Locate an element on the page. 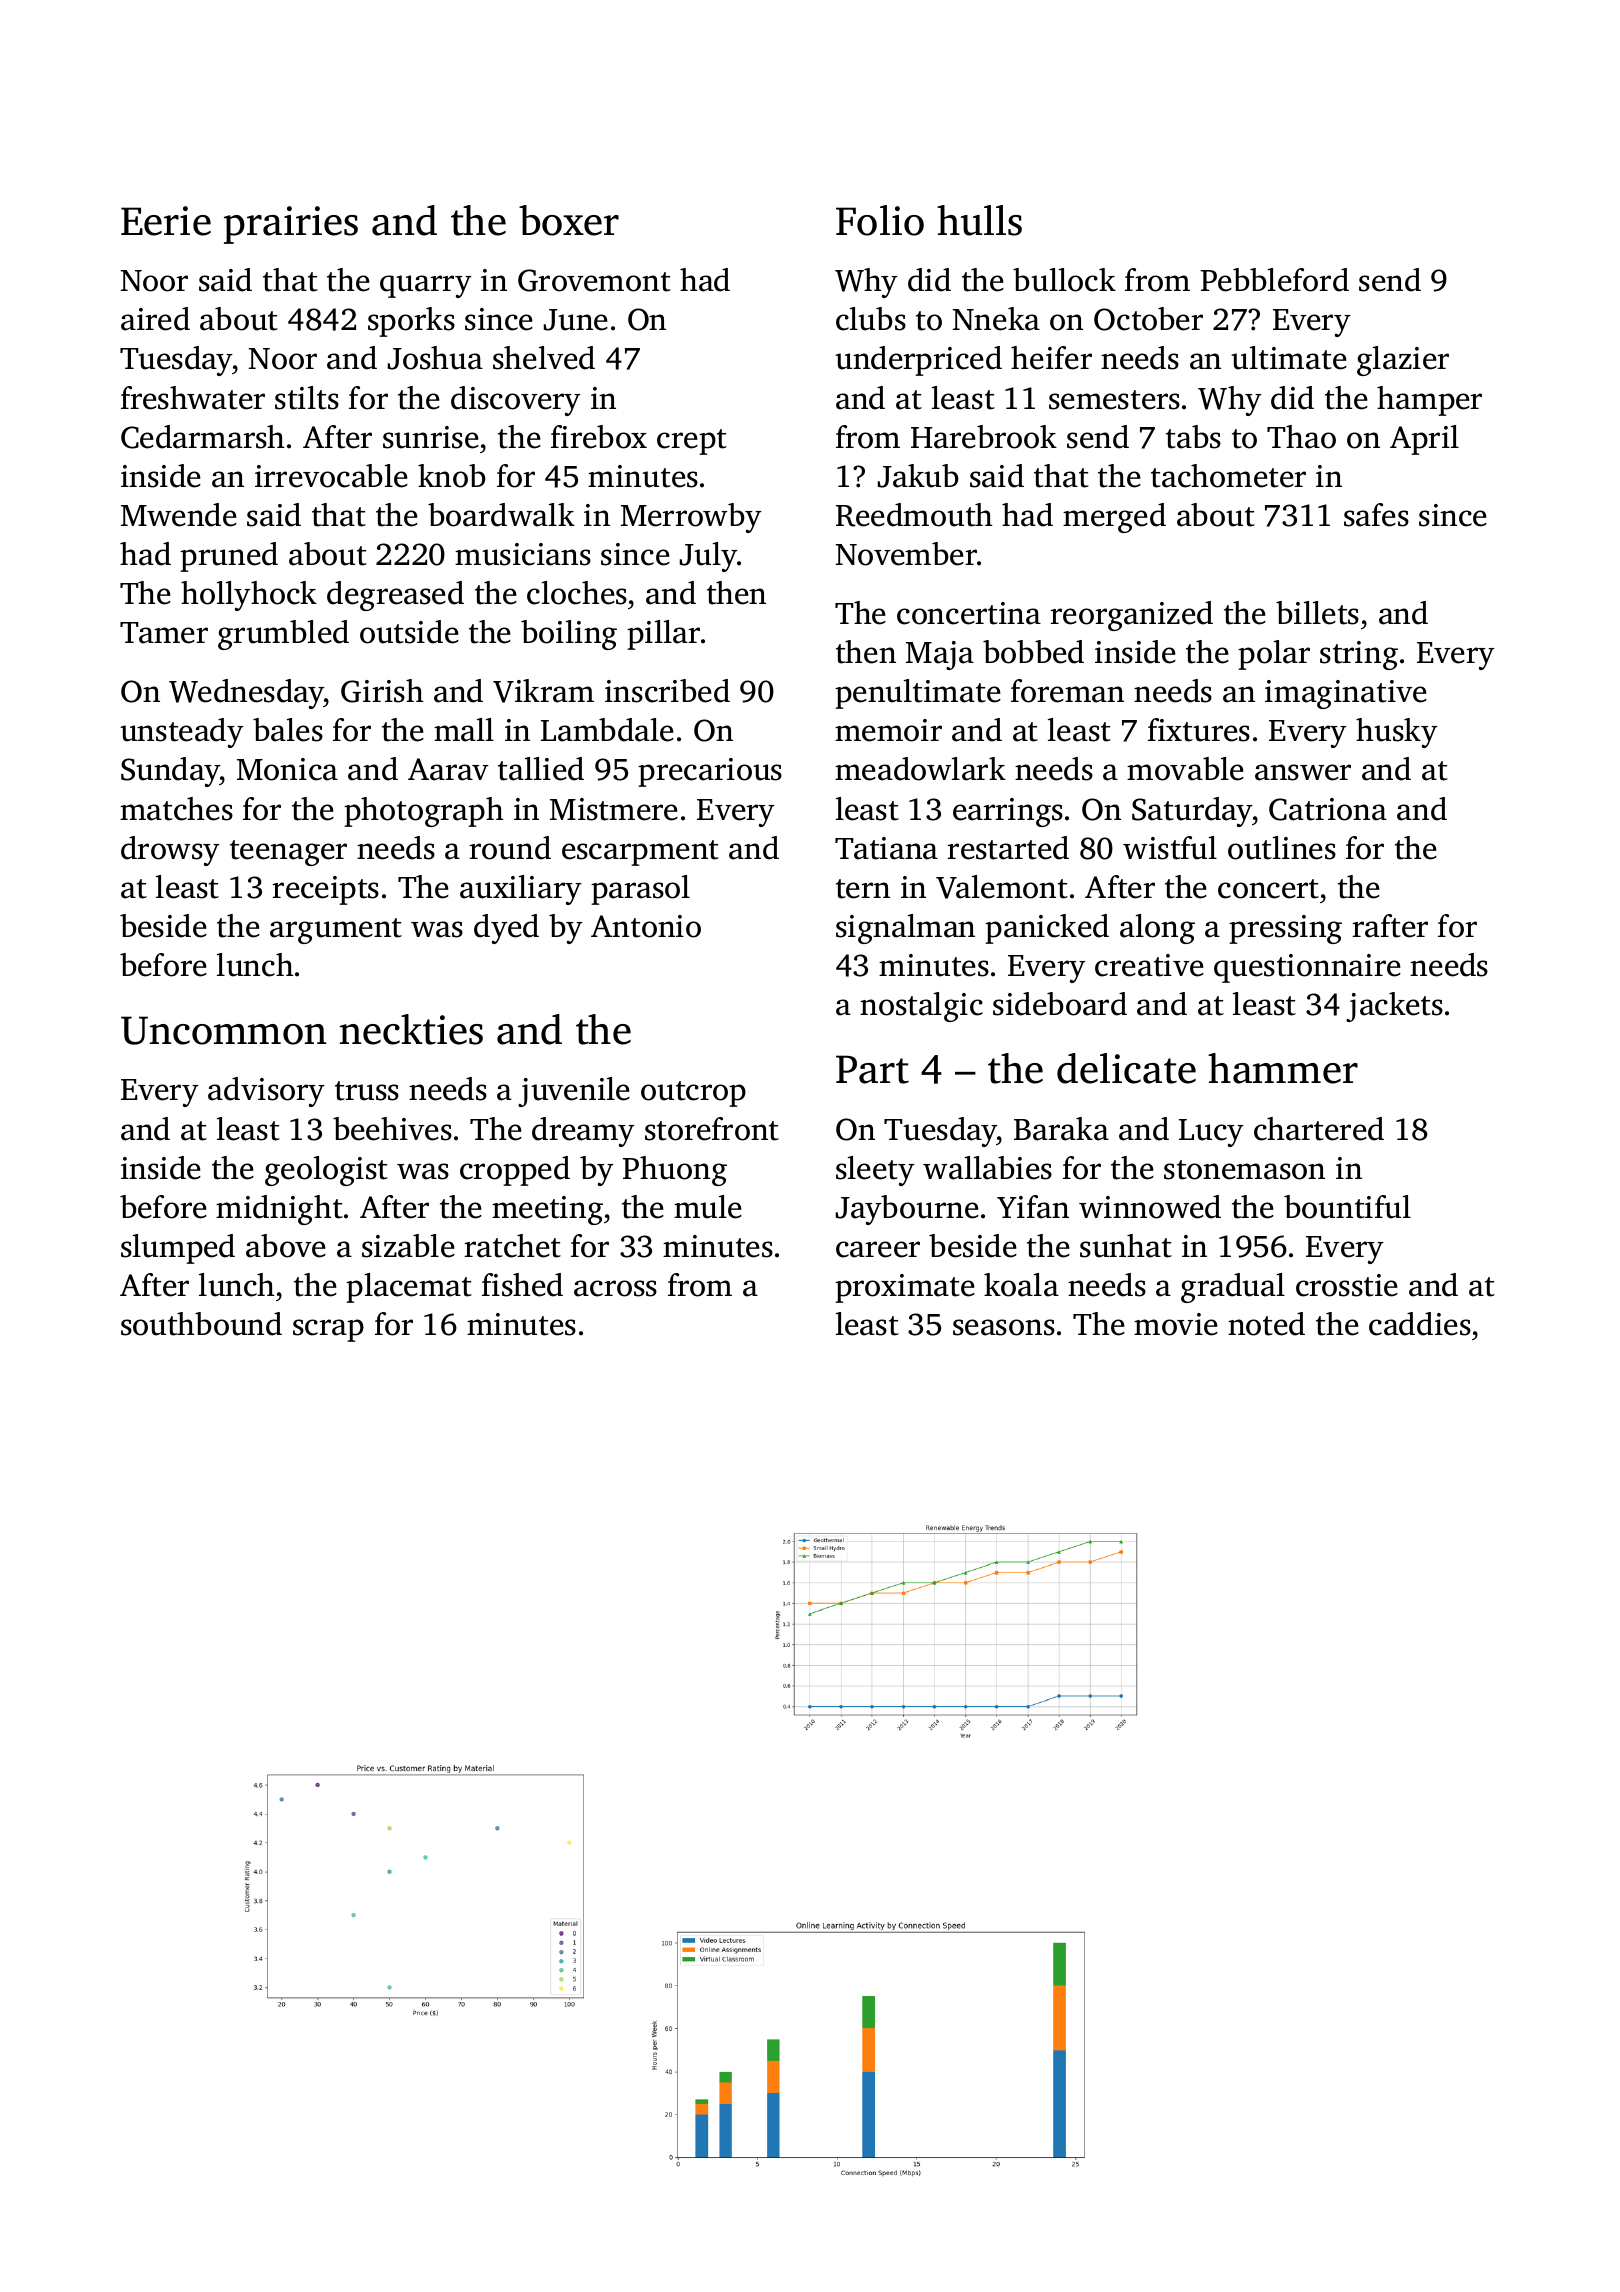  Eerie is located at coordinates (166, 221).
